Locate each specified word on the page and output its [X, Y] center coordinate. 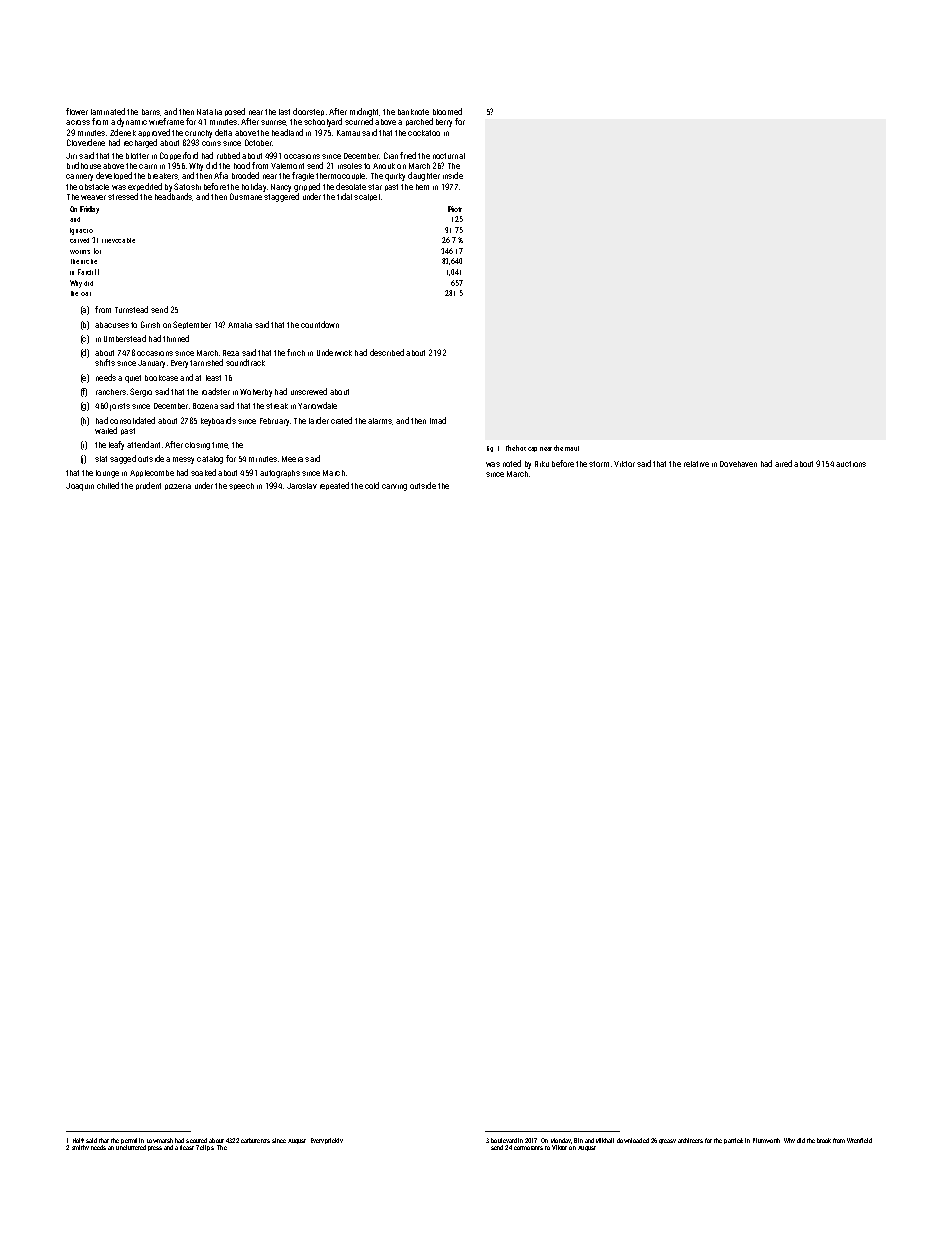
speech [241, 486]
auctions [851, 464]
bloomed [447, 111]
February [274, 422]
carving [394, 487]
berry [444, 123]
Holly [78, 1140]
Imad [438, 420]
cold [372, 485]
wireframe [166, 121]
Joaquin [80, 487]
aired [783, 463]
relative [696, 464]
